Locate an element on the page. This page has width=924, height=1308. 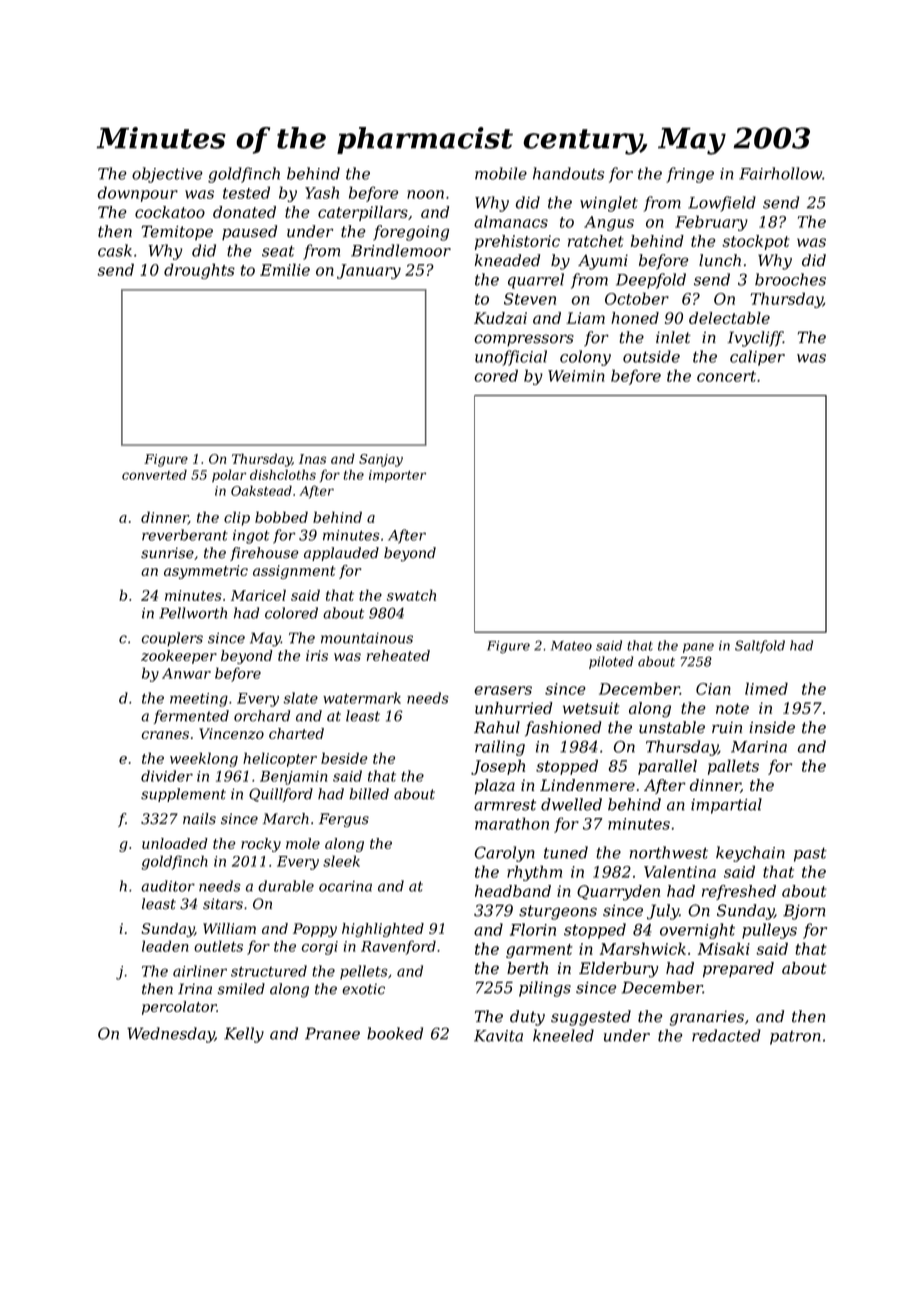
Valentina is located at coordinates (680, 871).
